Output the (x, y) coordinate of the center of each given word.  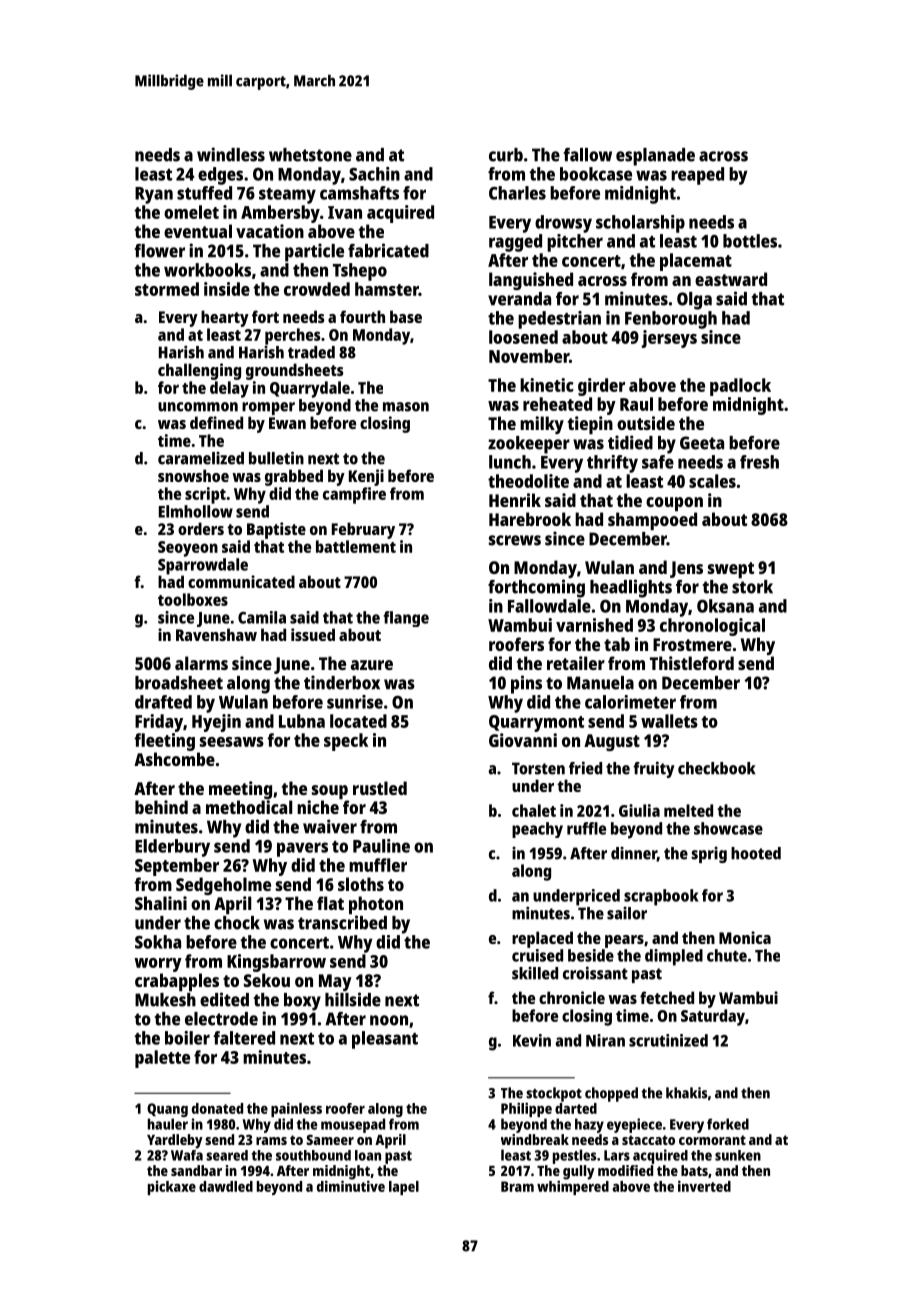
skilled (535, 973)
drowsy (563, 224)
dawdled (226, 1186)
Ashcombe (174, 759)
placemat (696, 262)
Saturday (713, 1017)
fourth (362, 316)
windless (231, 154)
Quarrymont (536, 723)
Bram (517, 1186)
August (612, 742)
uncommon (198, 407)
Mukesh (165, 1000)
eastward (731, 279)
